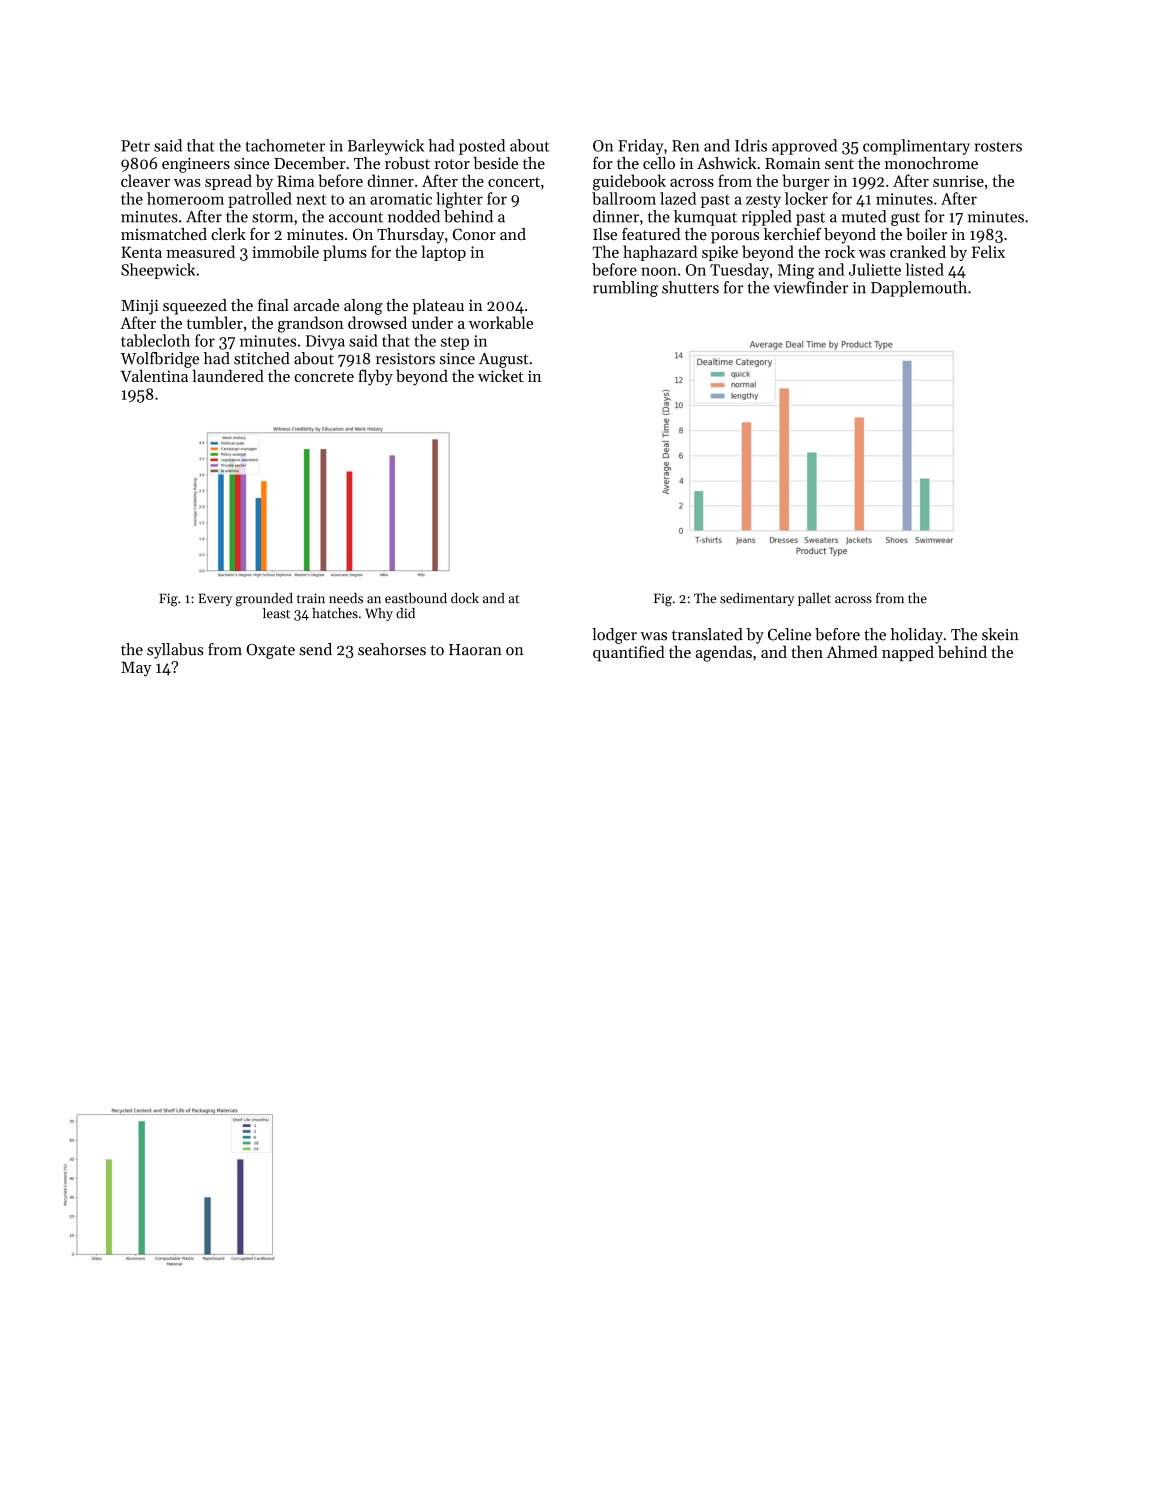 The image size is (1150, 1489). What do you see at coordinates (315, 649) in the screenshot?
I see `send` at bounding box center [315, 649].
